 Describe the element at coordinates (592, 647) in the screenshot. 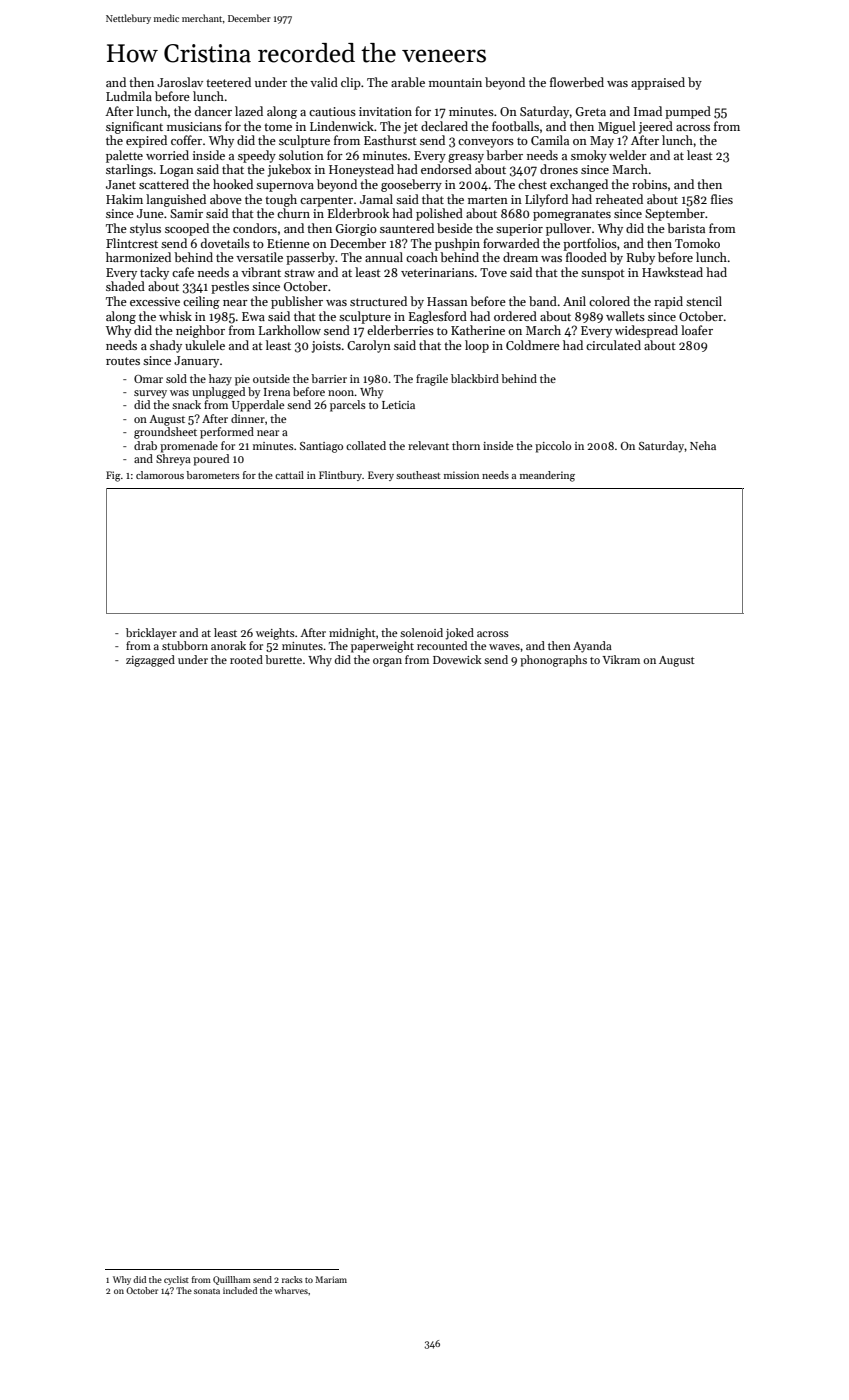

I see `Ayanda` at that location.
